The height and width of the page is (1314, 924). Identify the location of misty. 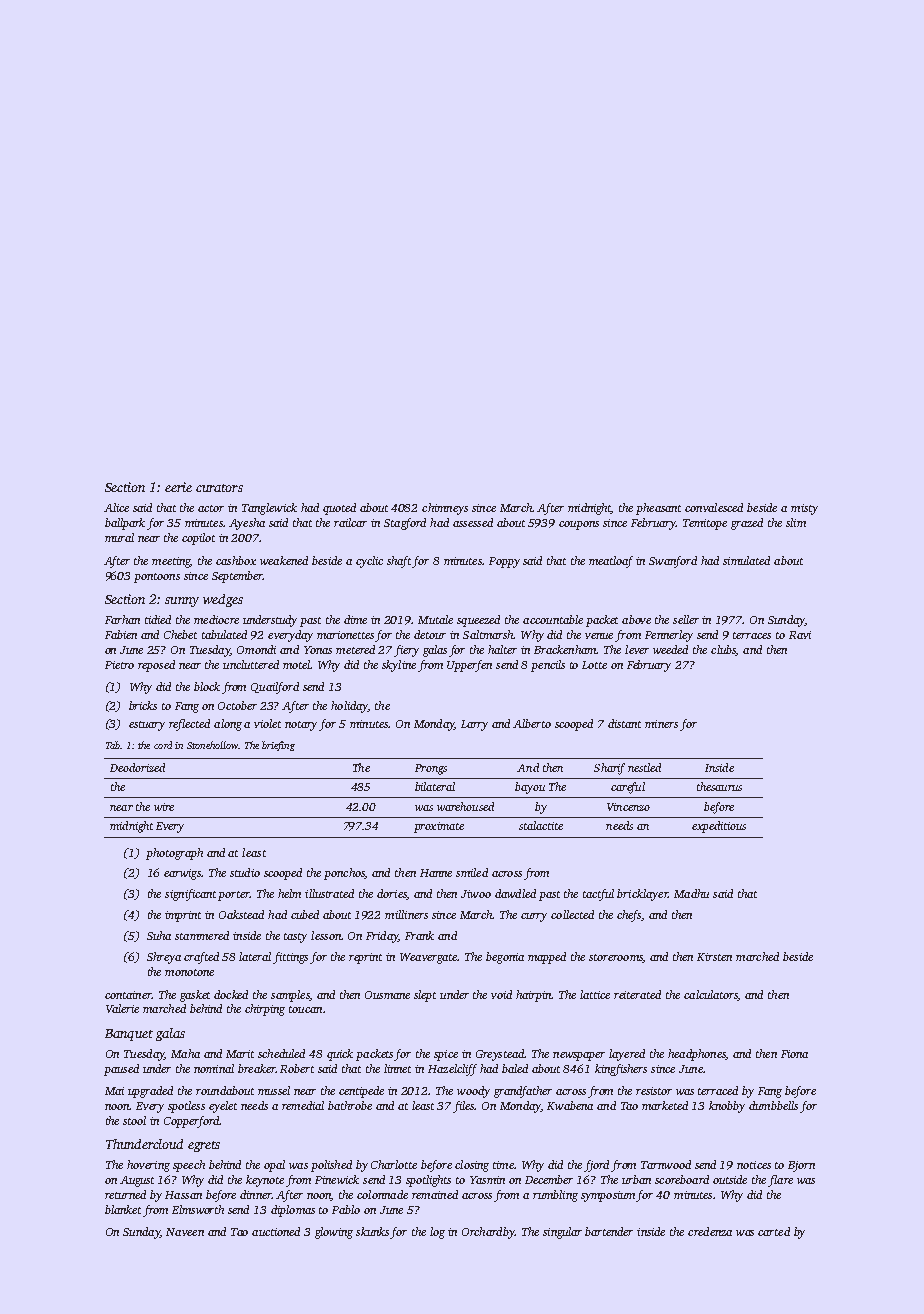
(804, 509).
